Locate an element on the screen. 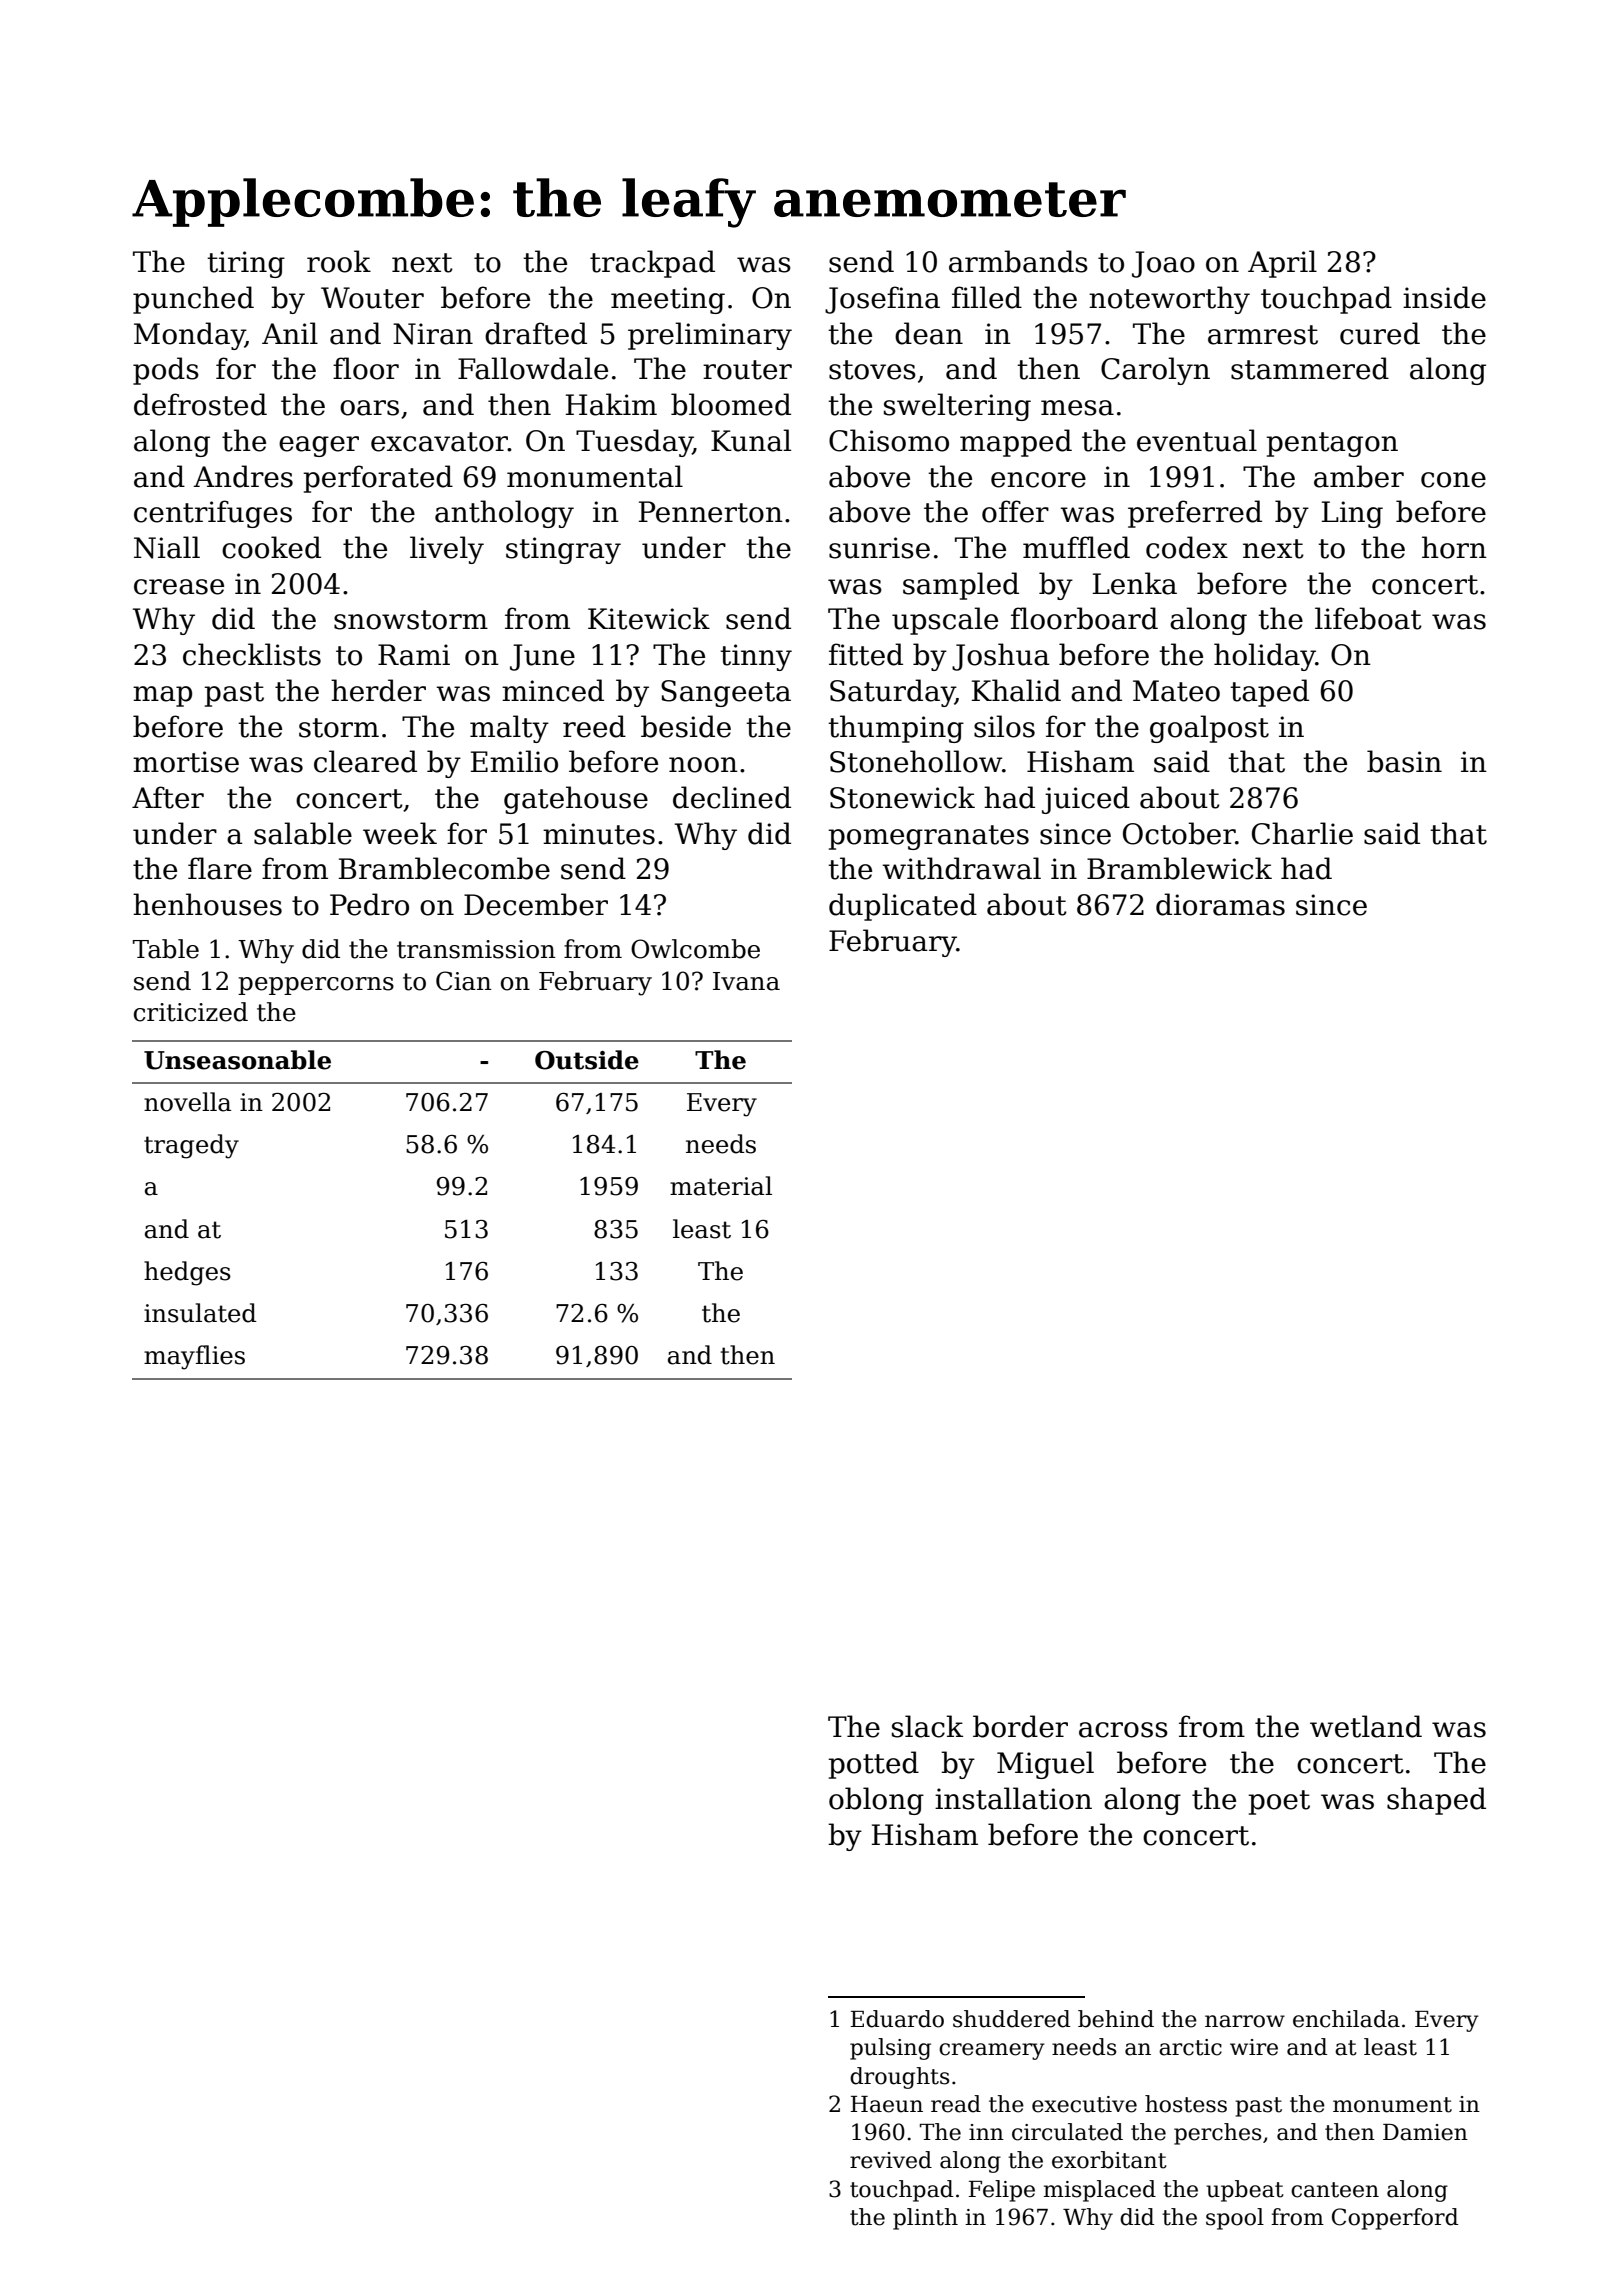  Cian is located at coordinates (463, 981).
